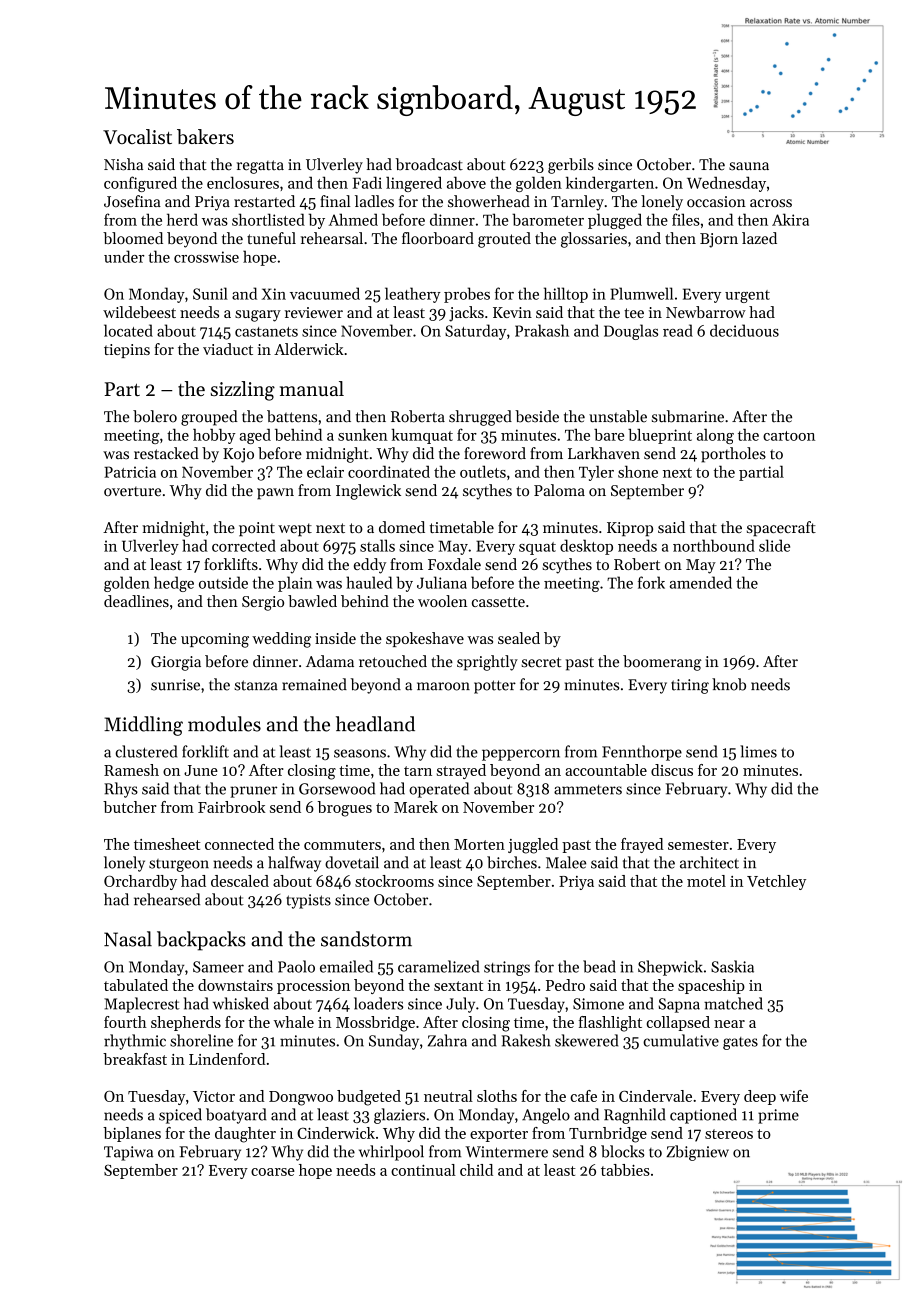  Describe the element at coordinates (729, 1134) in the screenshot. I see `stereos` at that location.
